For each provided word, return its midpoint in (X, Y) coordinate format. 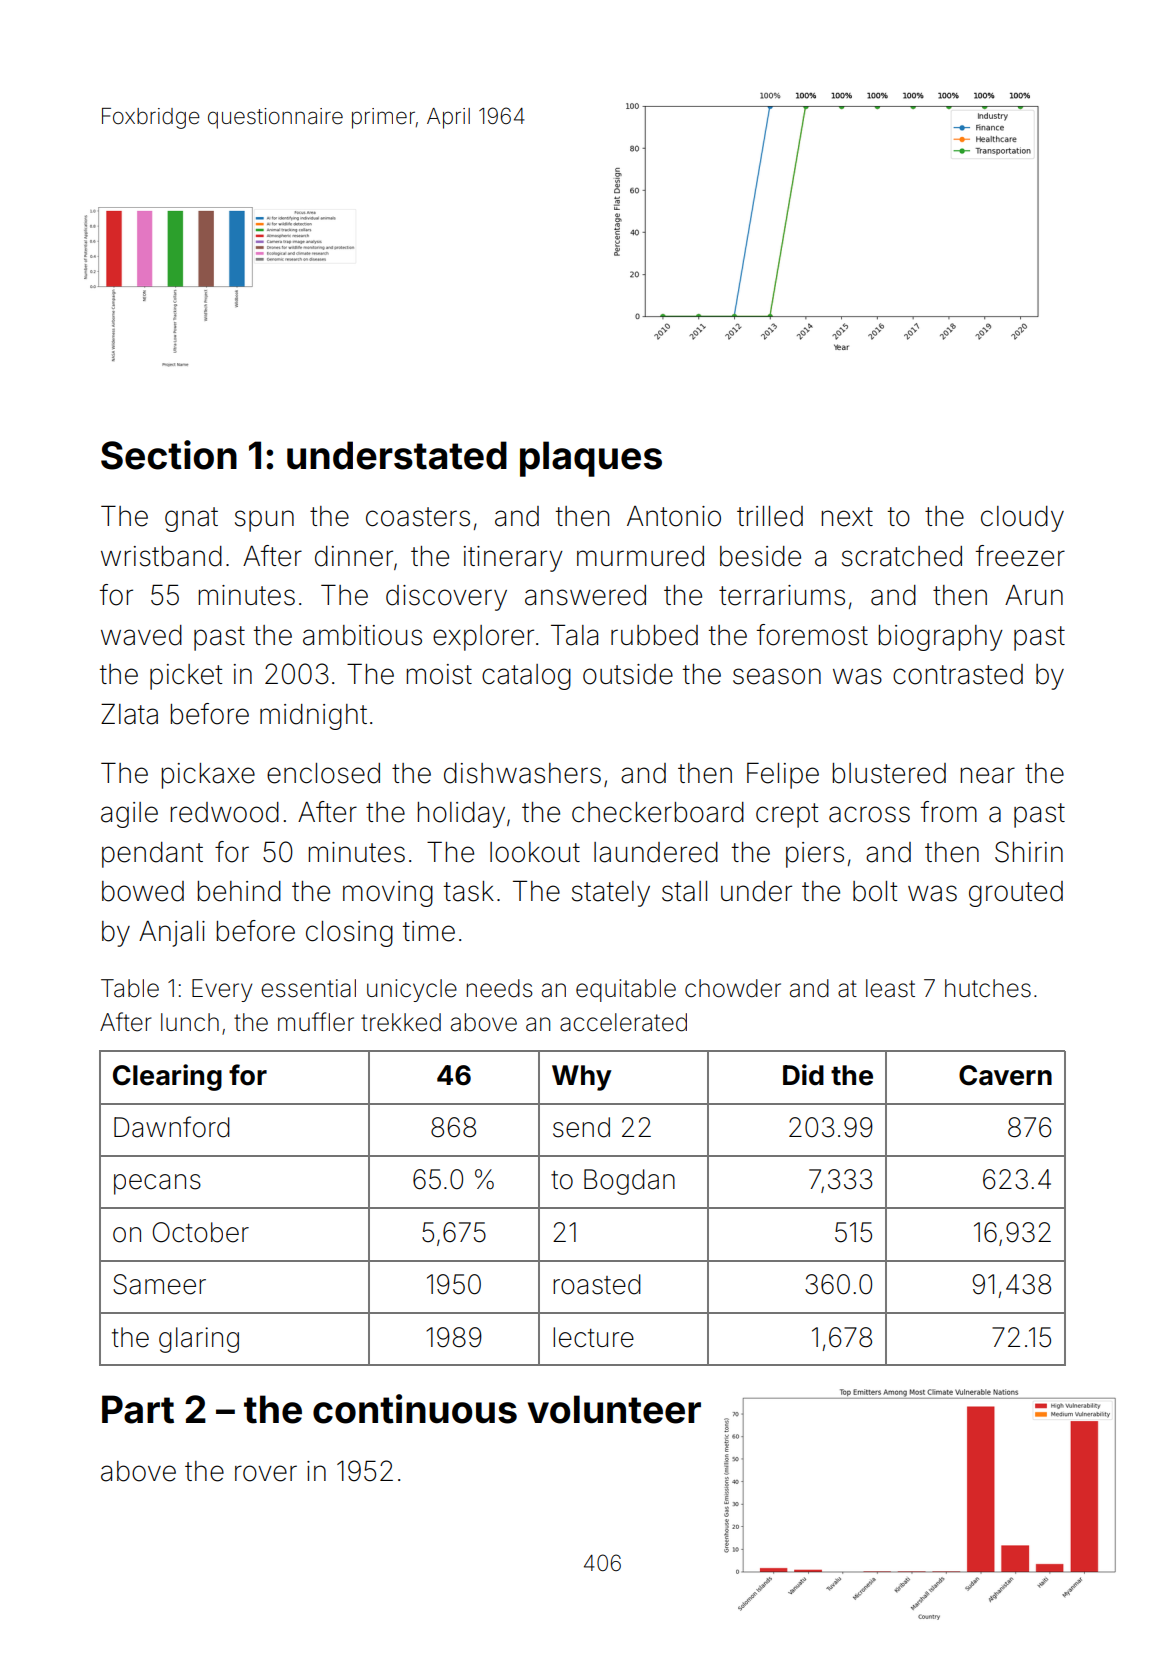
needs (500, 988)
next (847, 517)
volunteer (614, 1409)
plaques (591, 459)
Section (169, 455)
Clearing (167, 1077)
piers (815, 855)
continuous (415, 1409)
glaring (199, 1340)
